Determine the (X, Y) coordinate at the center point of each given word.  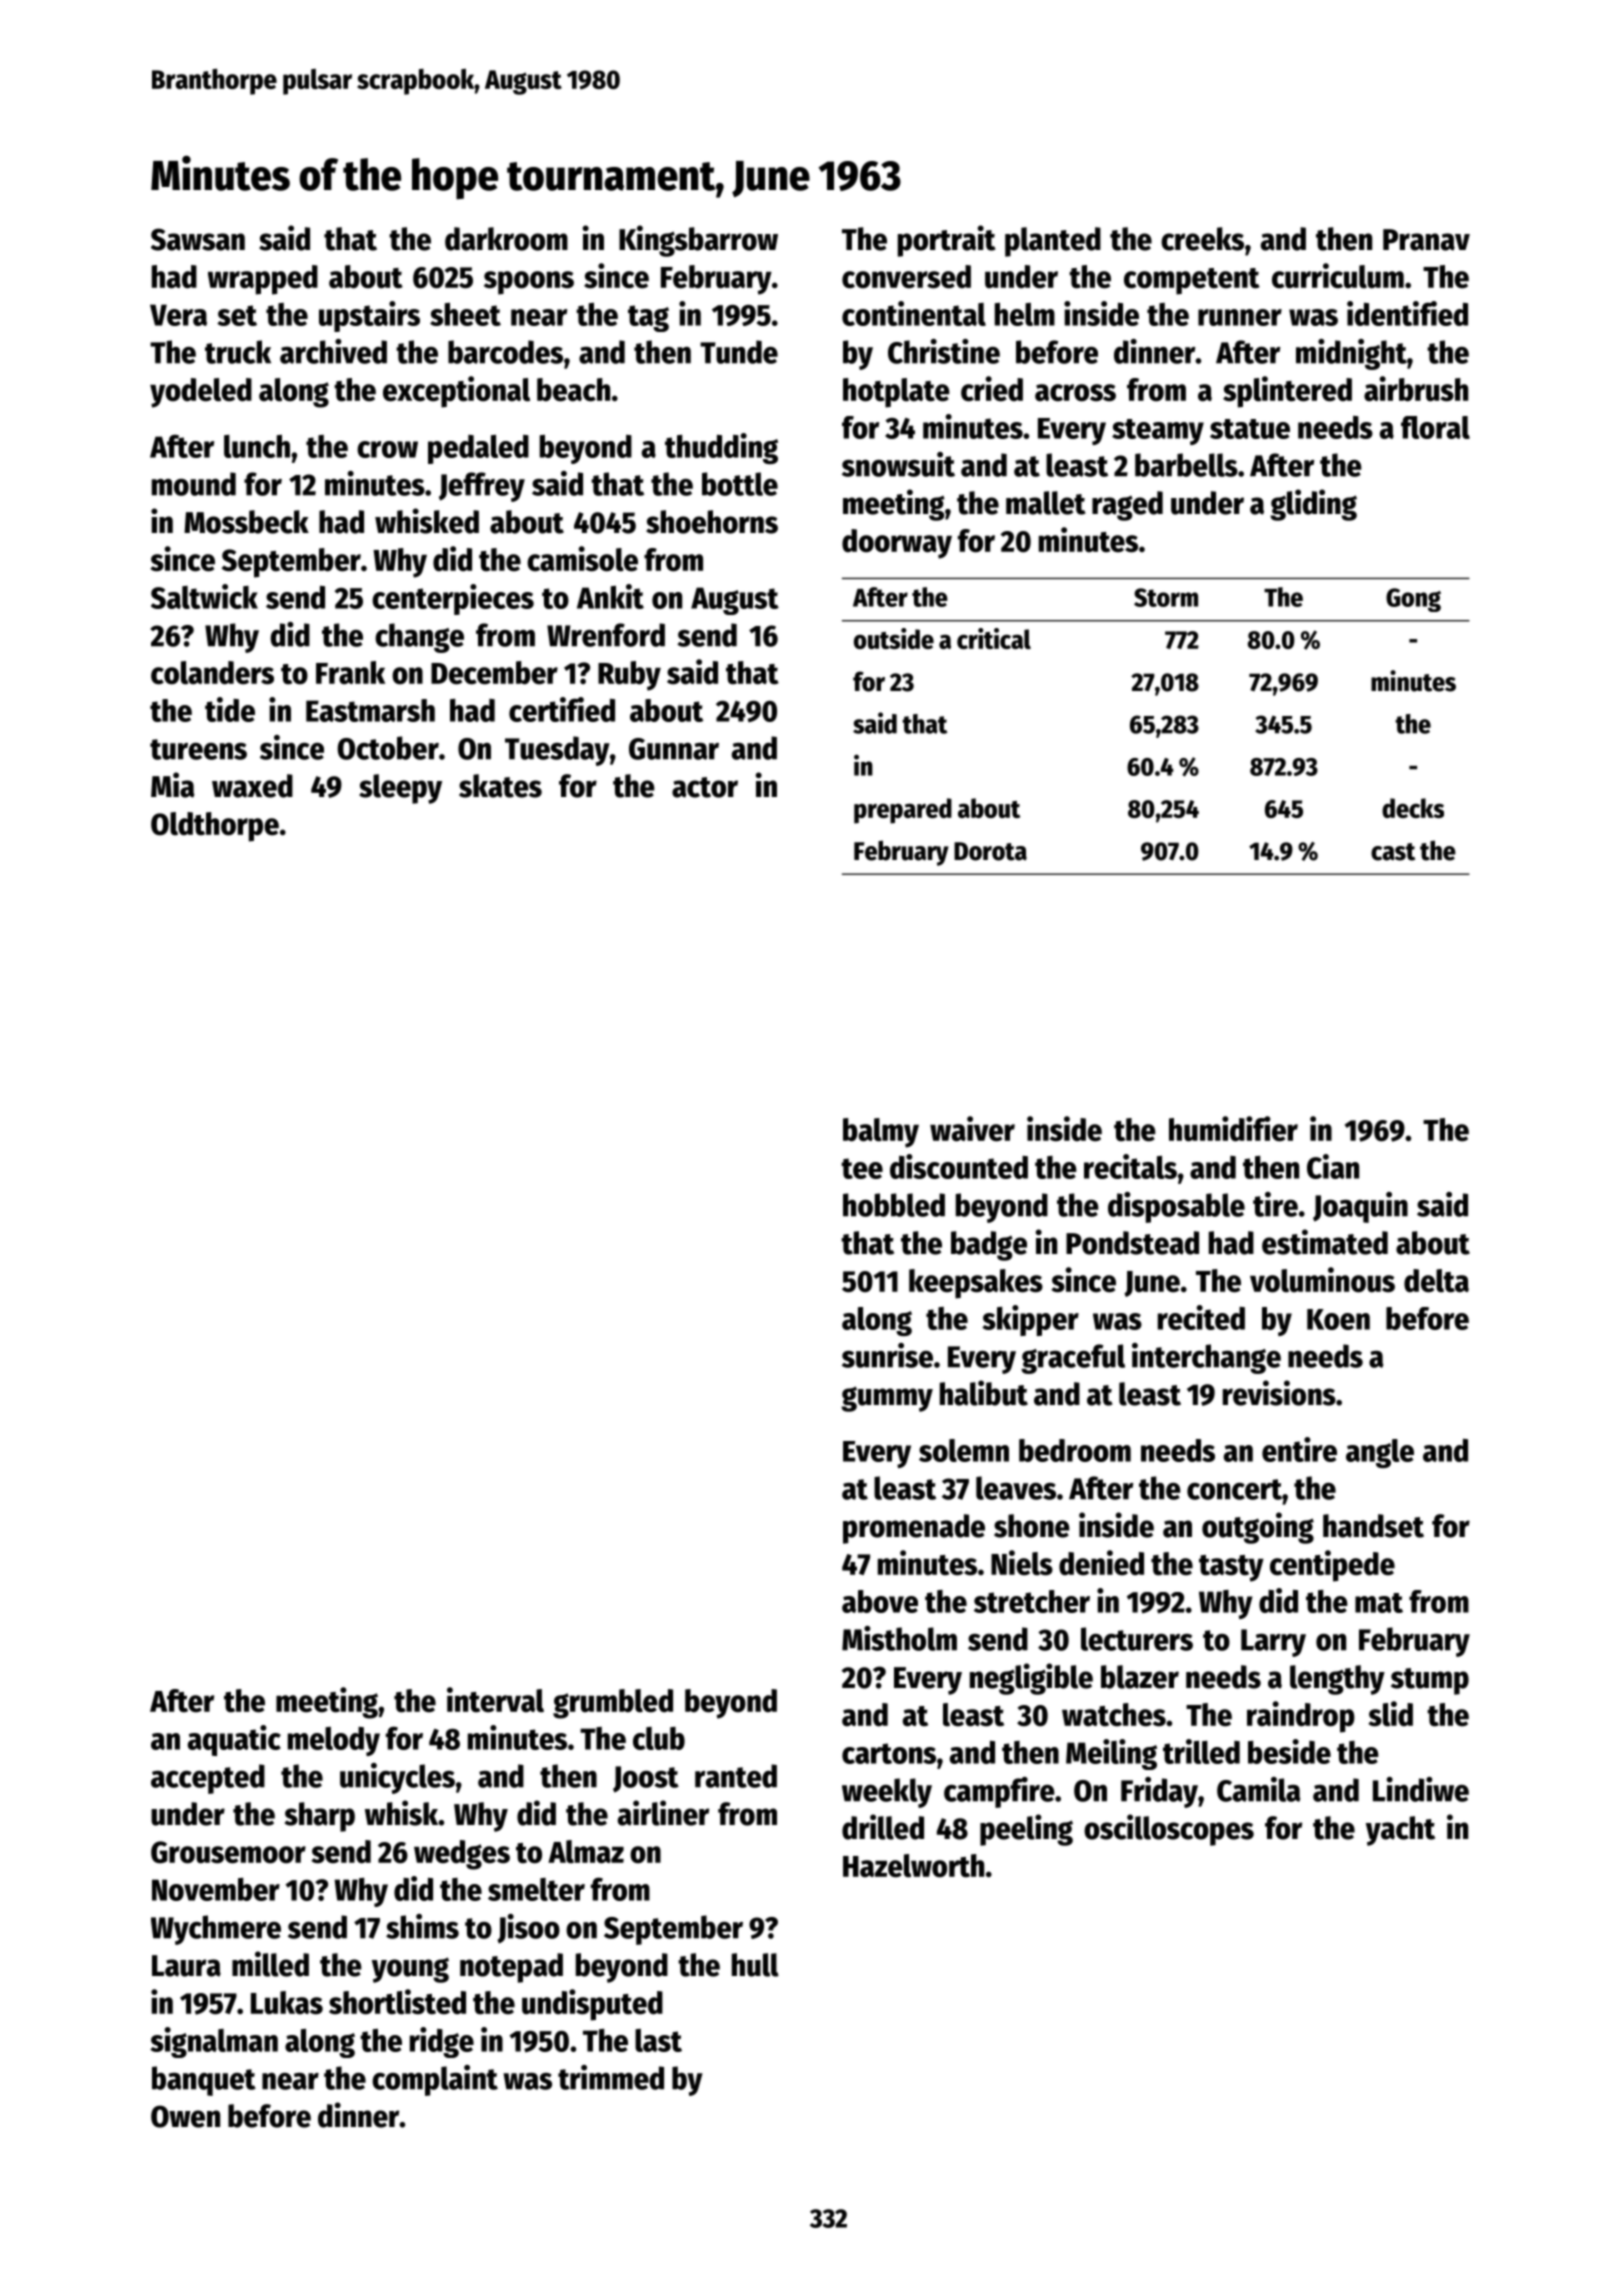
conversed (906, 277)
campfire (999, 1792)
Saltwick (204, 596)
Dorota (990, 851)
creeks (1202, 239)
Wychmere (216, 1930)
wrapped (263, 280)
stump (1430, 1681)
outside (894, 638)
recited (1201, 1317)
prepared (903, 811)
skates (500, 786)
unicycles (397, 1778)
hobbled (894, 1205)
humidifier (1233, 1129)
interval (495, 1700)
